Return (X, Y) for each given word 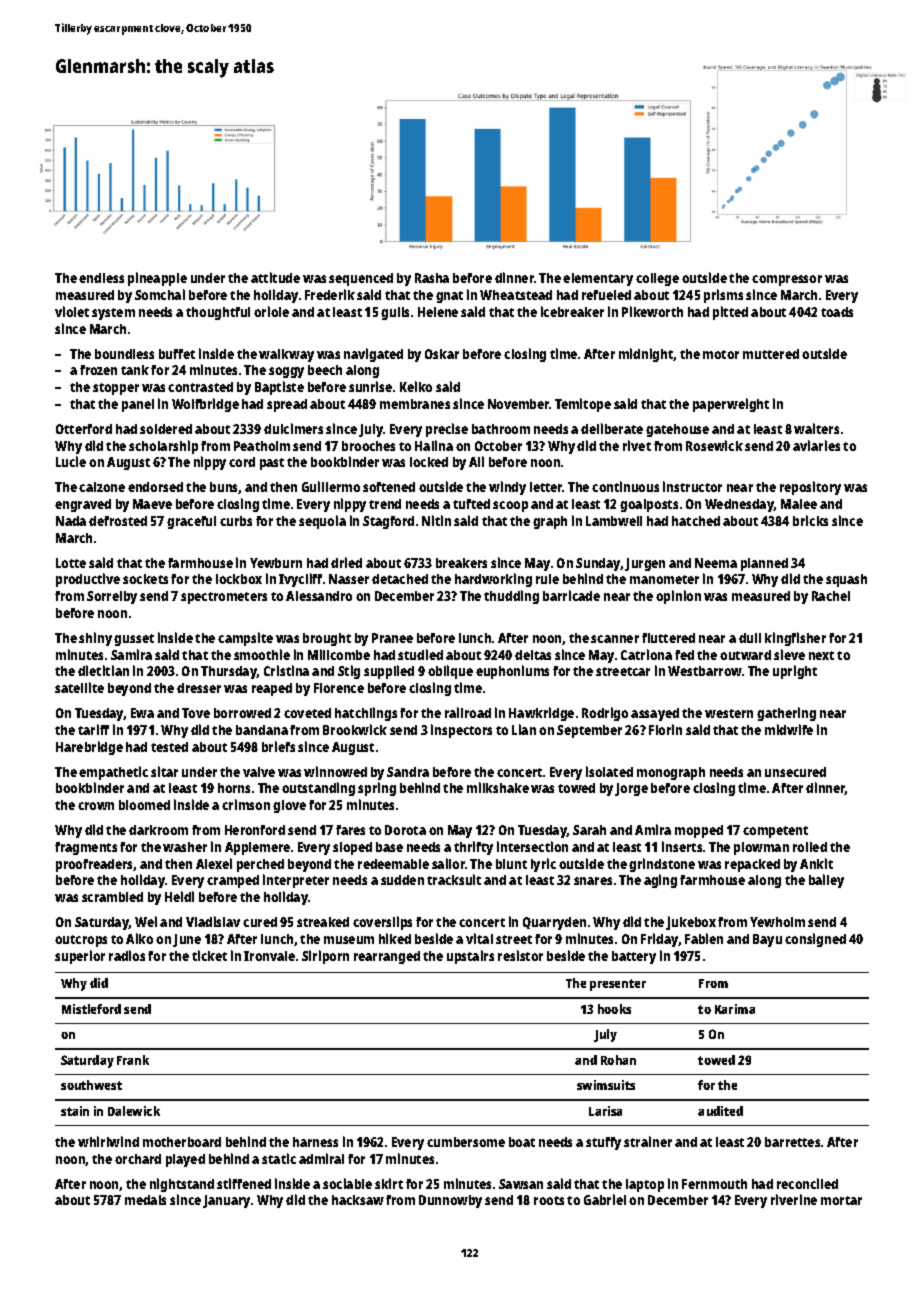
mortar (841, 1200)
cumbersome (466, 1142)
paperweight (731, 405)
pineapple (157, 279)
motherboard (182, 1142)
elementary (598, 279)
